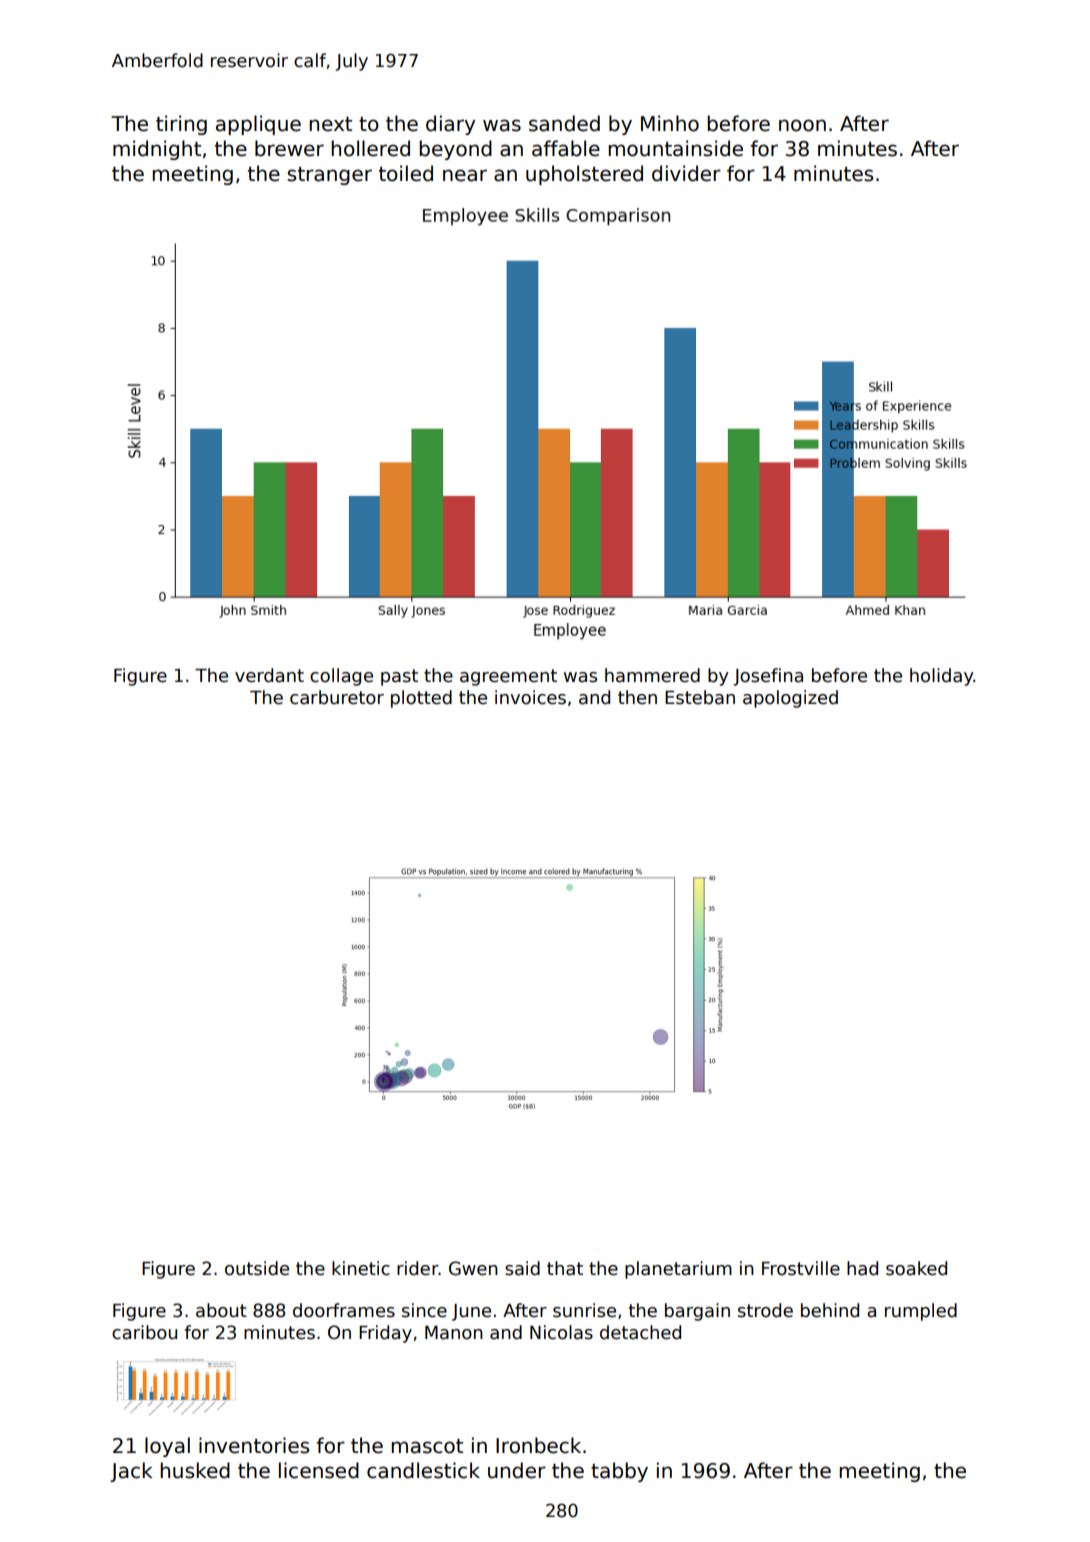 The width and height of the page is (1090, 1542). Describe the element at coordinates (637, 697) in the page. I see `then` at that location.
